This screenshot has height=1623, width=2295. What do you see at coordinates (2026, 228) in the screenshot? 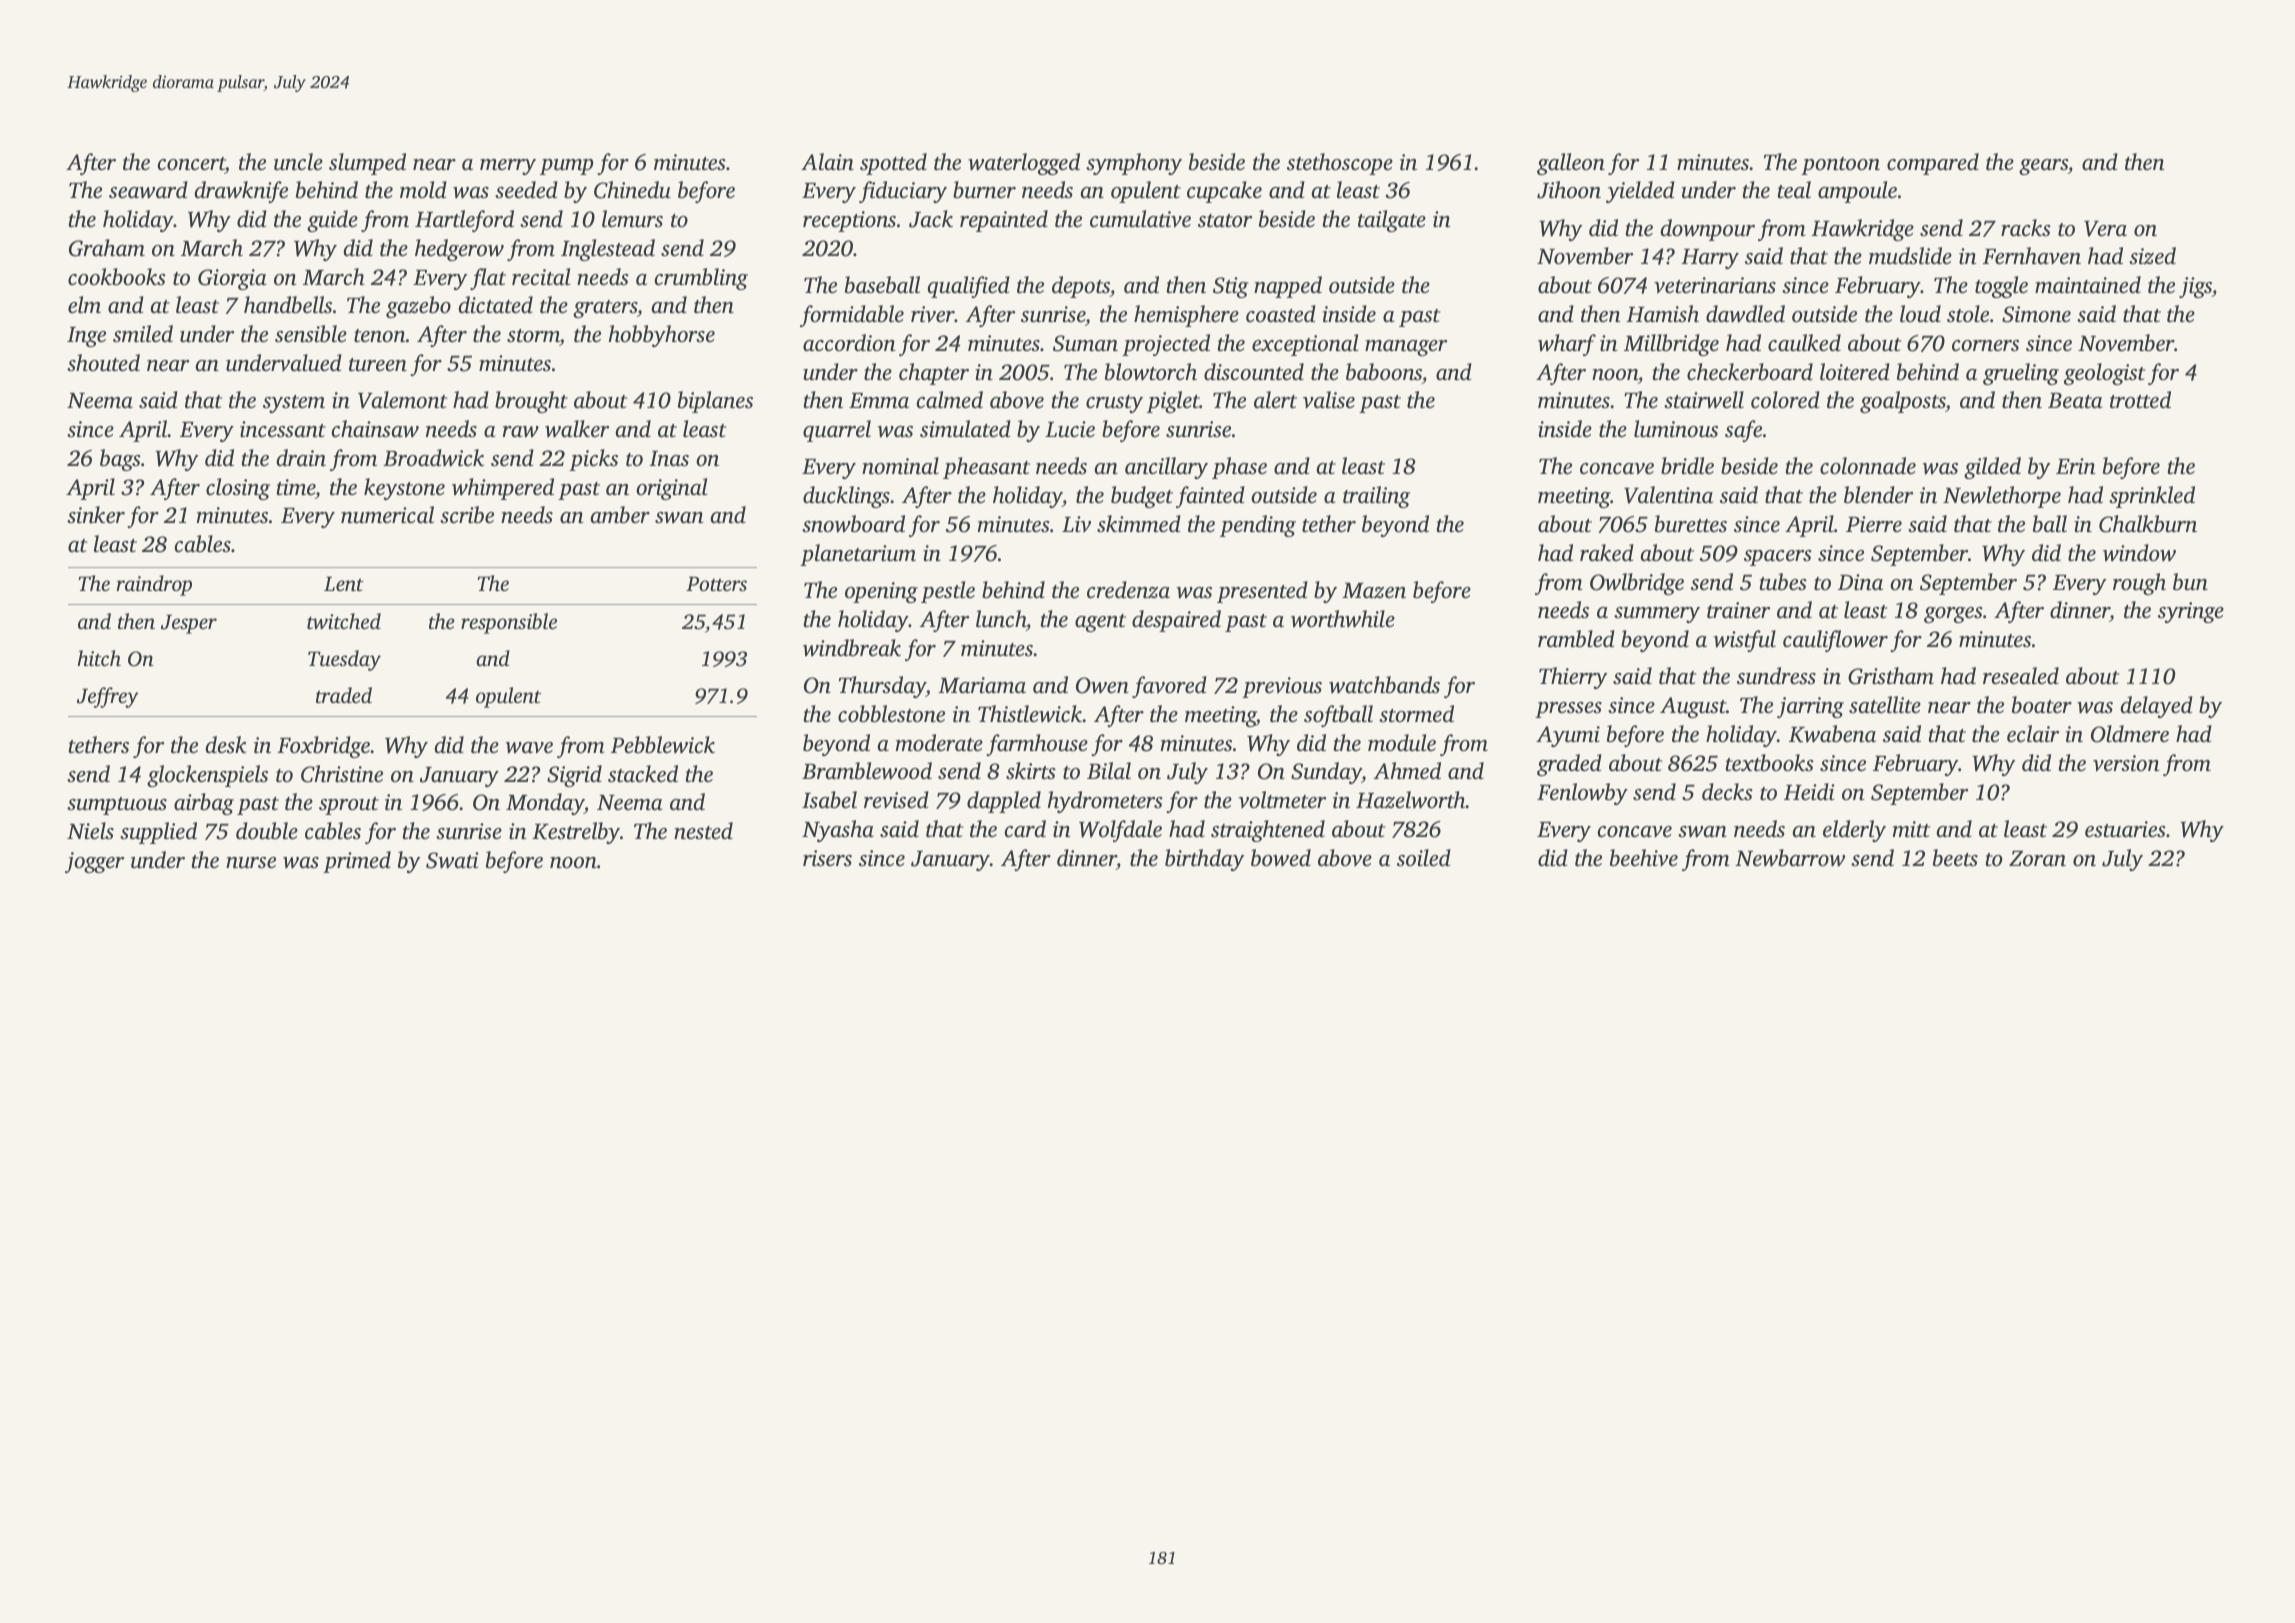
I see `racks` at bounding box center [2026, 228].
